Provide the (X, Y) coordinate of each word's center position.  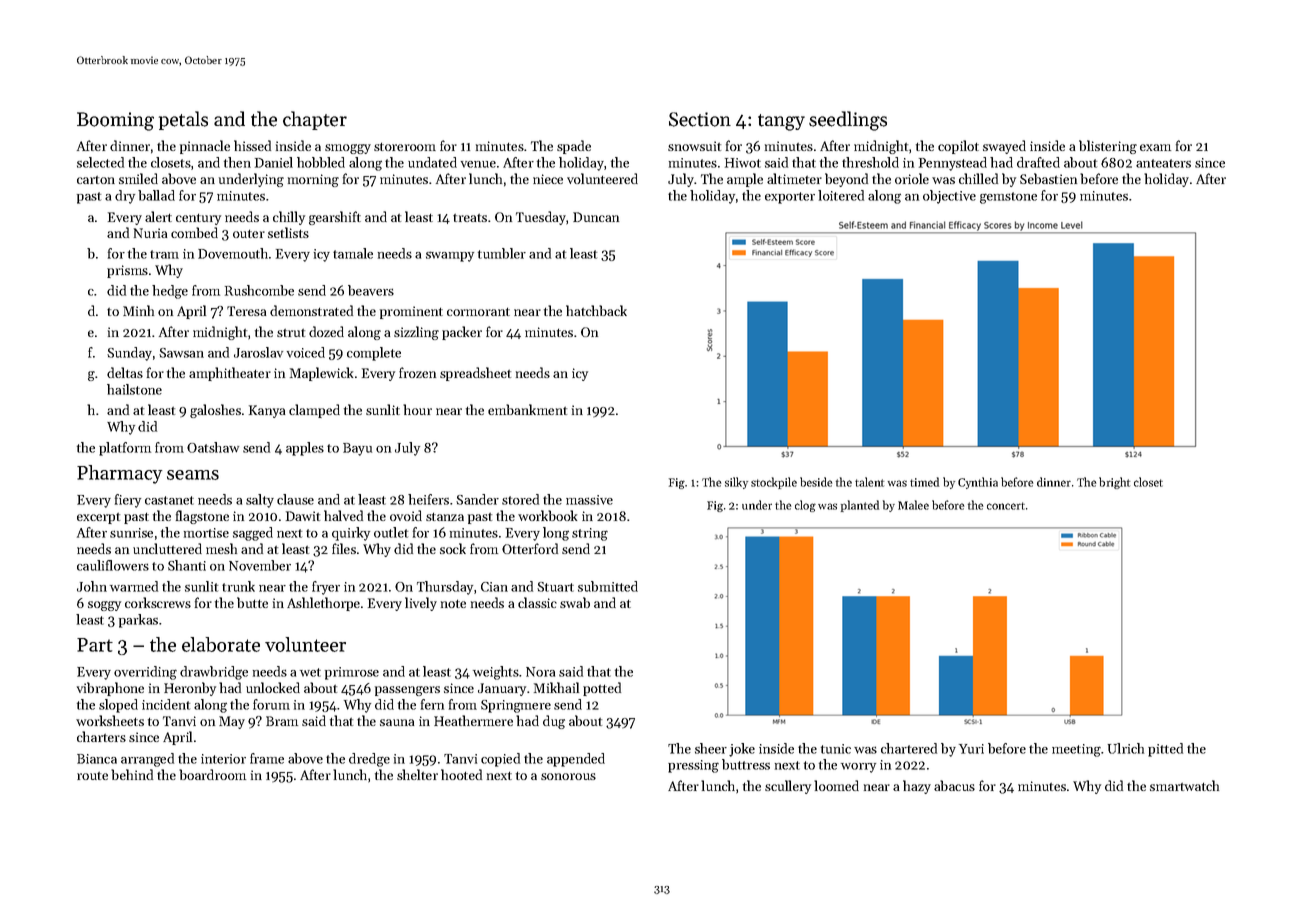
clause (295, 499)
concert (1006, 506)
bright (1114, 483)
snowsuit (694, 146)
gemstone (1008, 198)
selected (100, 162)
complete (374, 354)
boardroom (212, 774)
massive (589, 500)
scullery (788, 787)
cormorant (478, 312)
